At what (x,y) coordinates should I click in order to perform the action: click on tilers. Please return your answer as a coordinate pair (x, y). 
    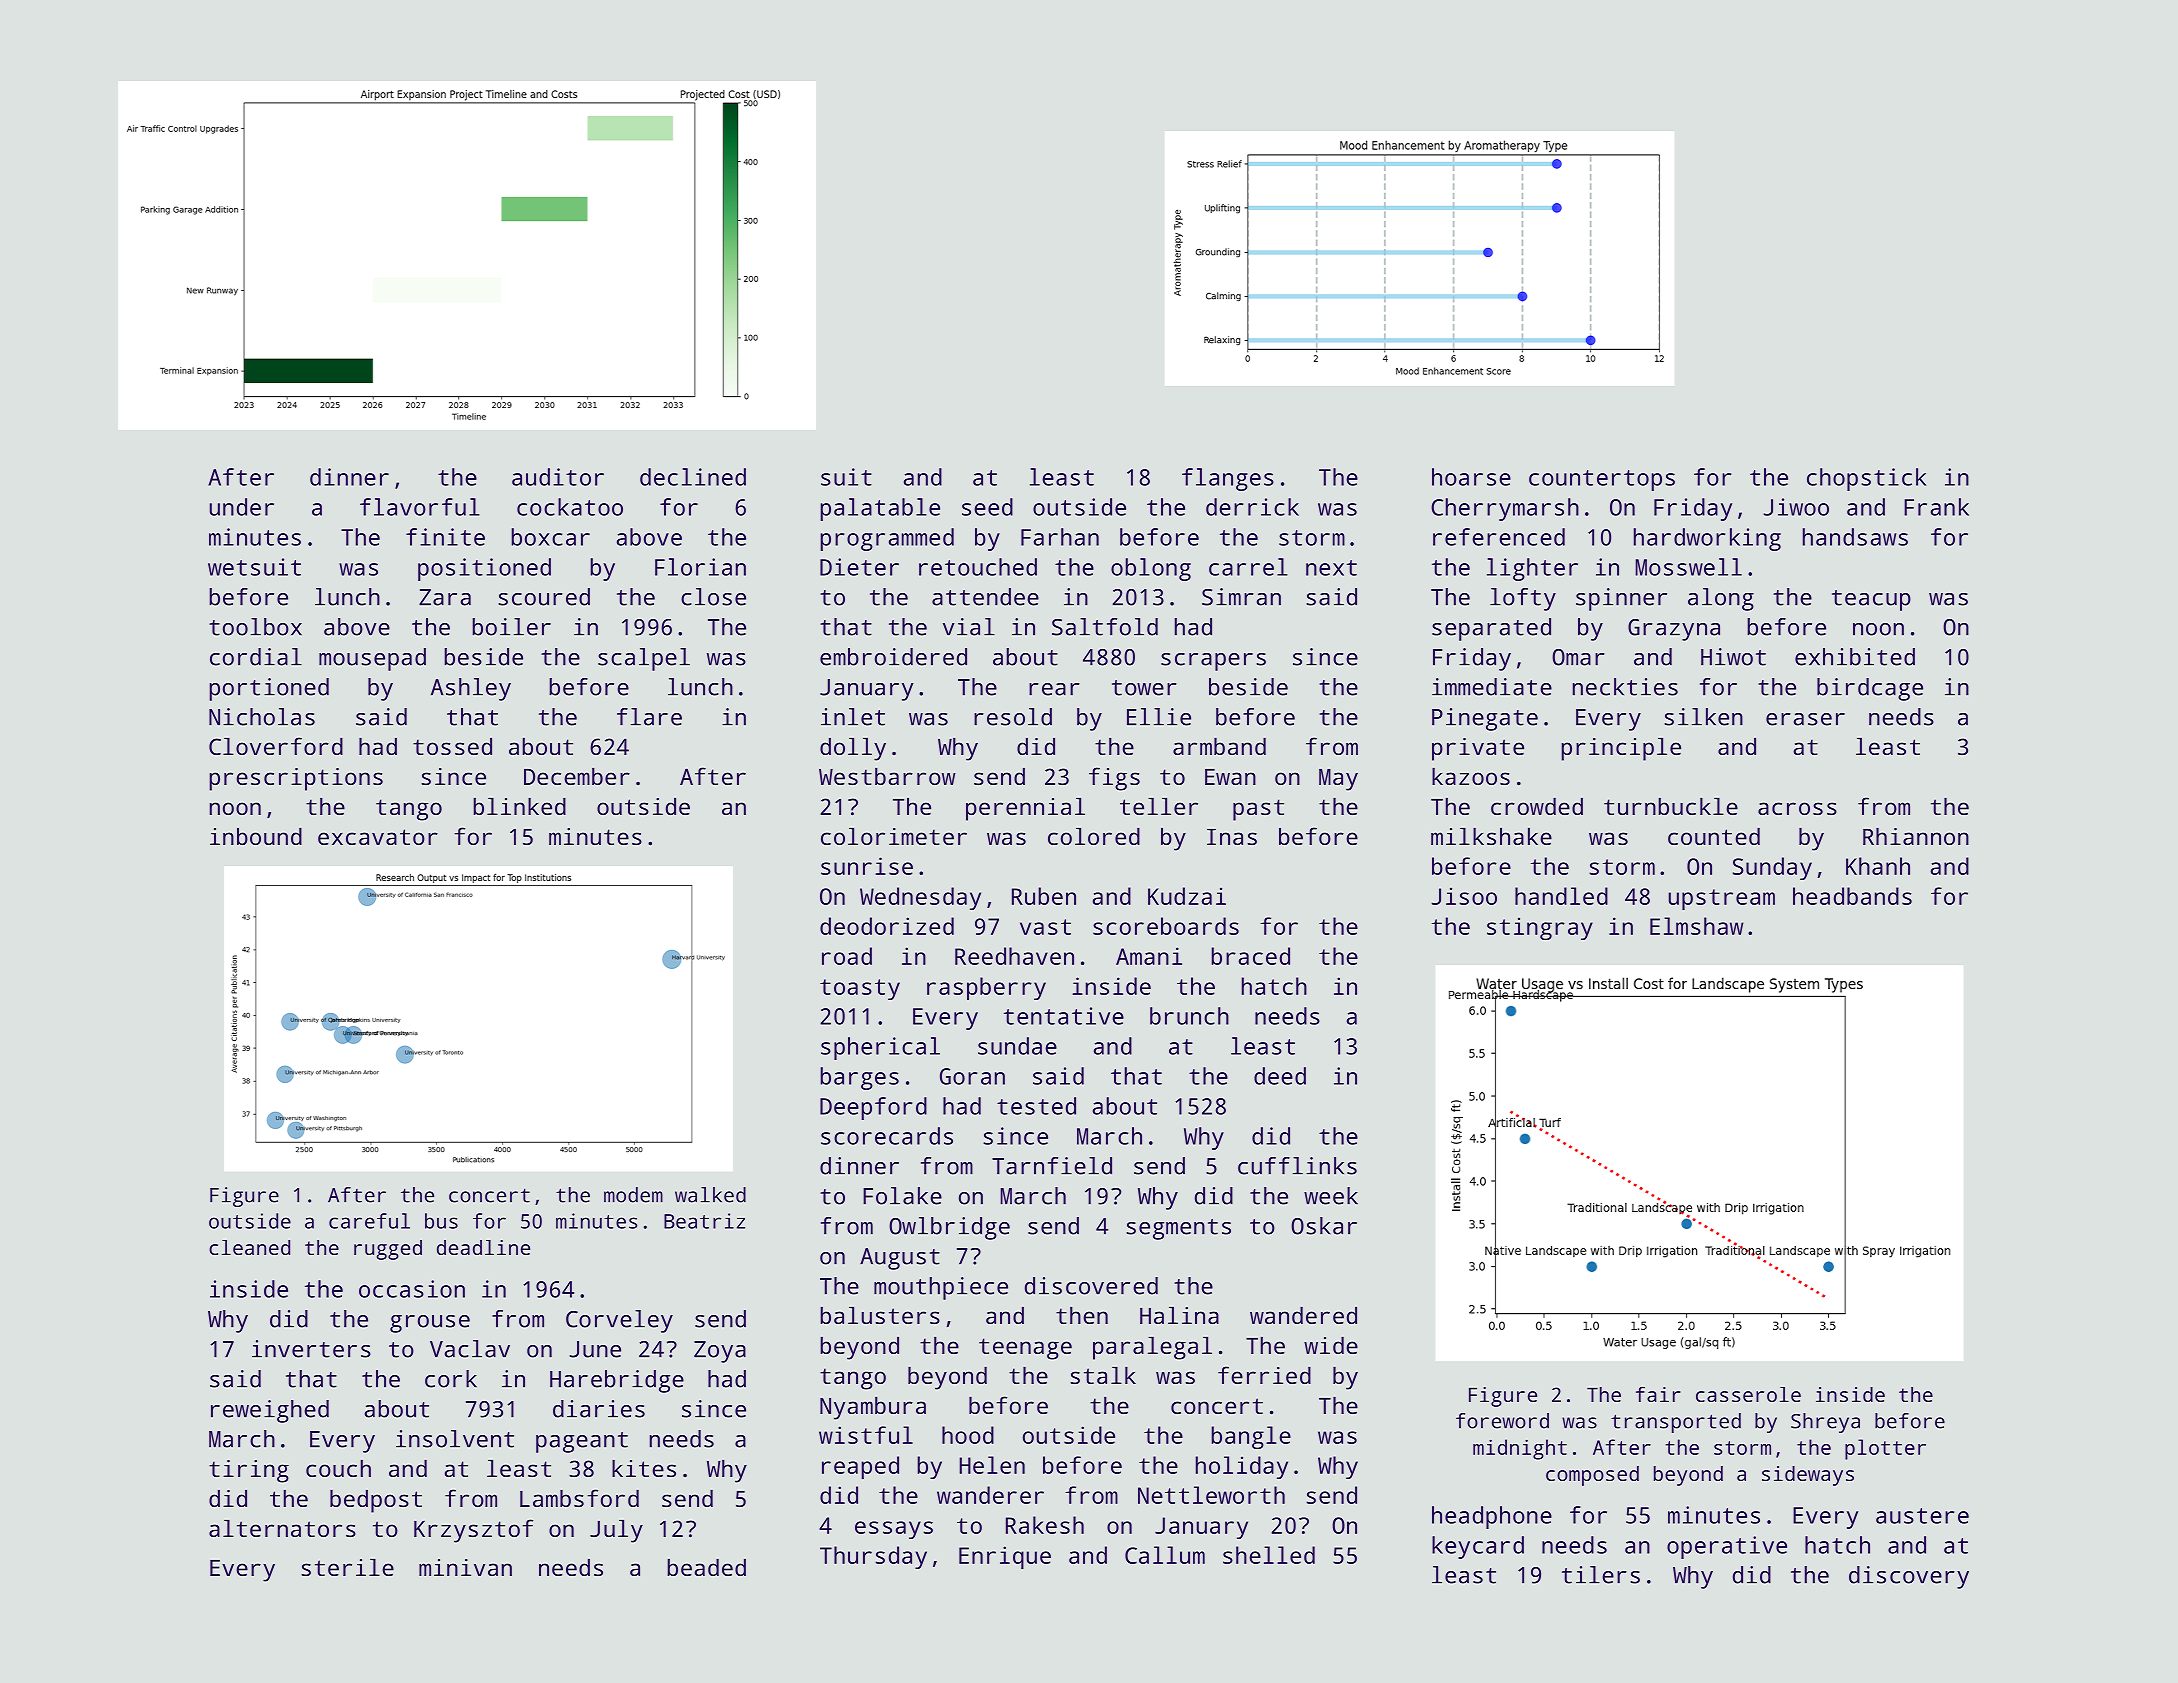
    Looking at the image, I should click on (1601, 1575).
